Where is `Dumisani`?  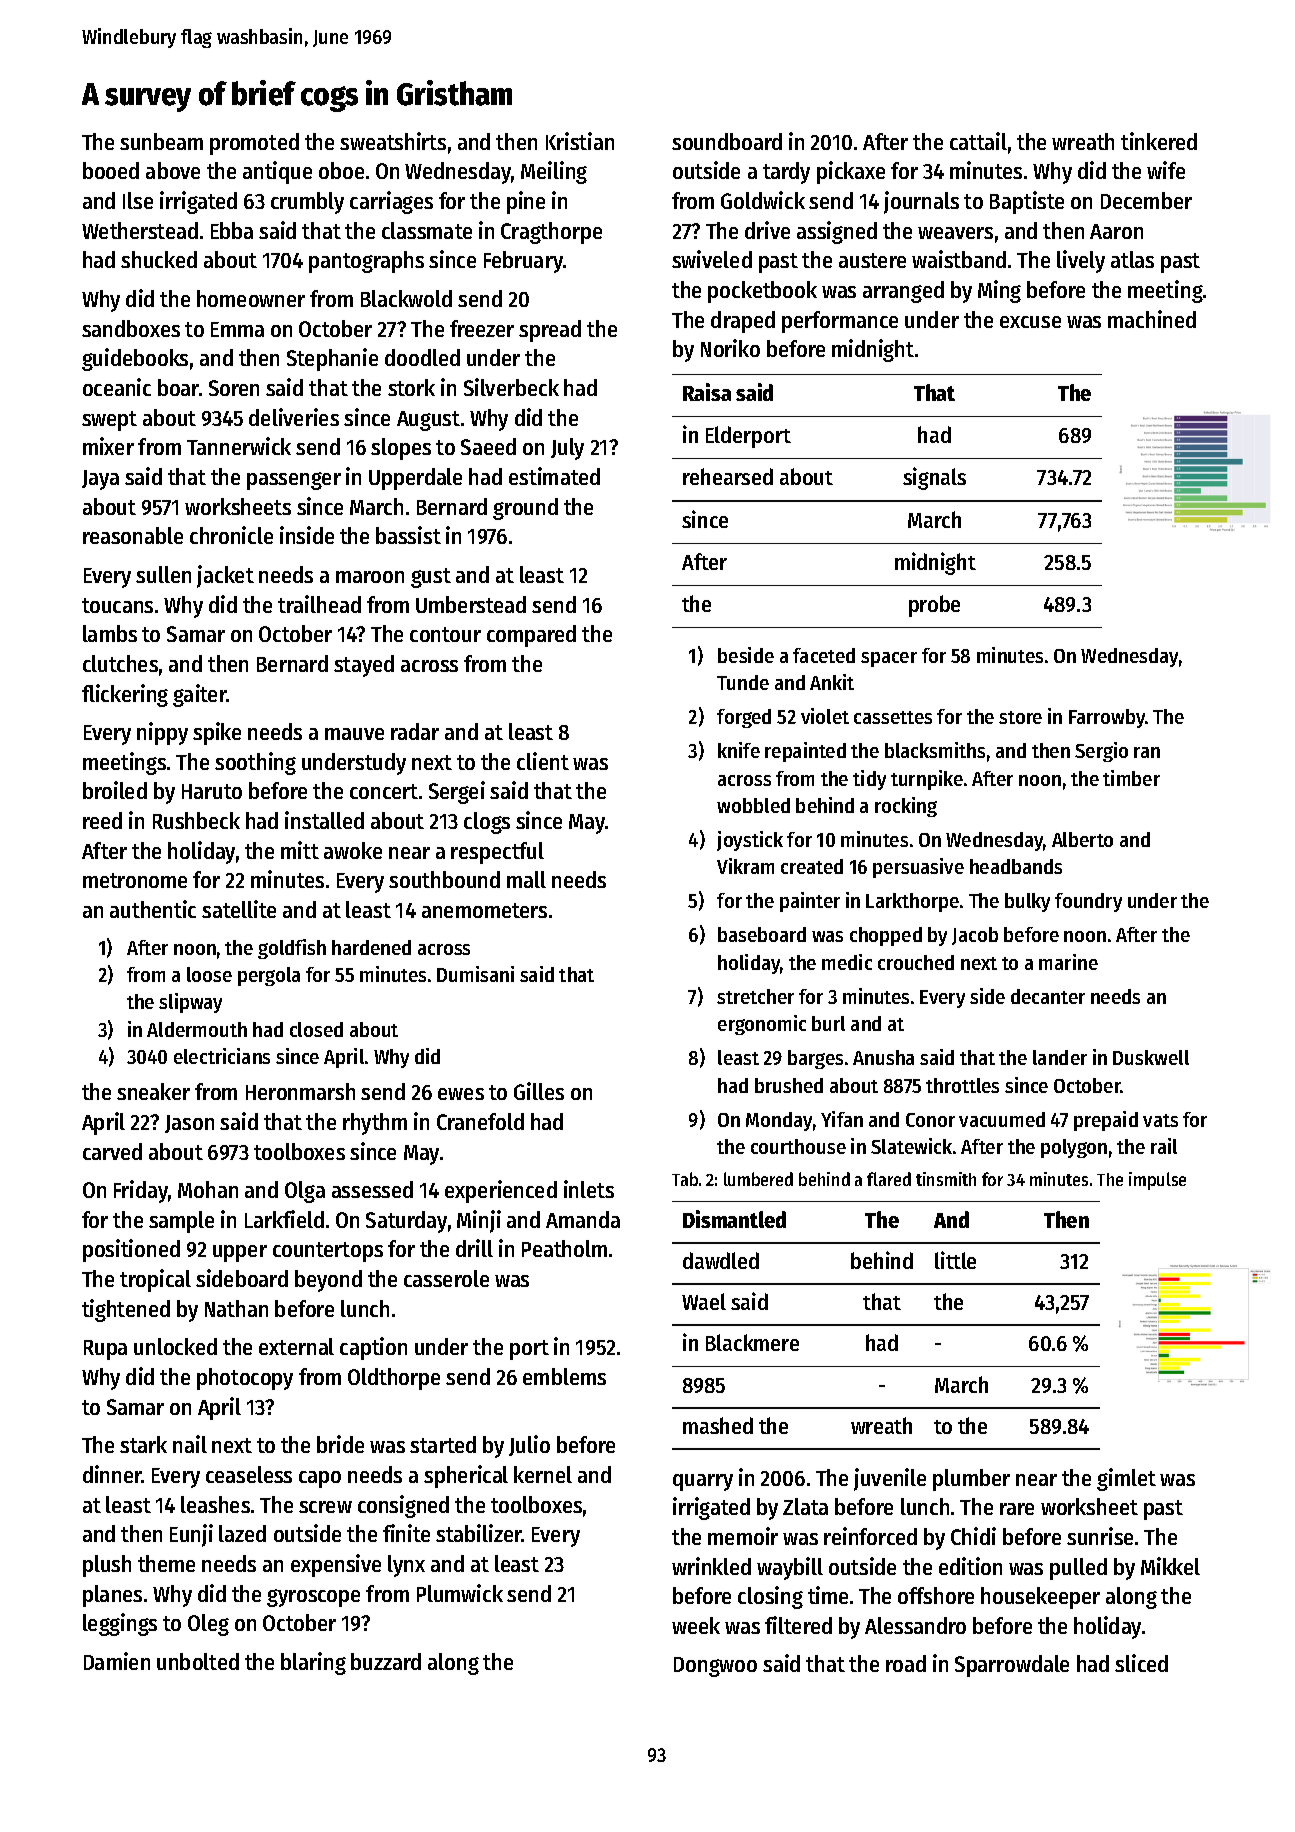
Dumisani is located at coordinates (475, 974).
